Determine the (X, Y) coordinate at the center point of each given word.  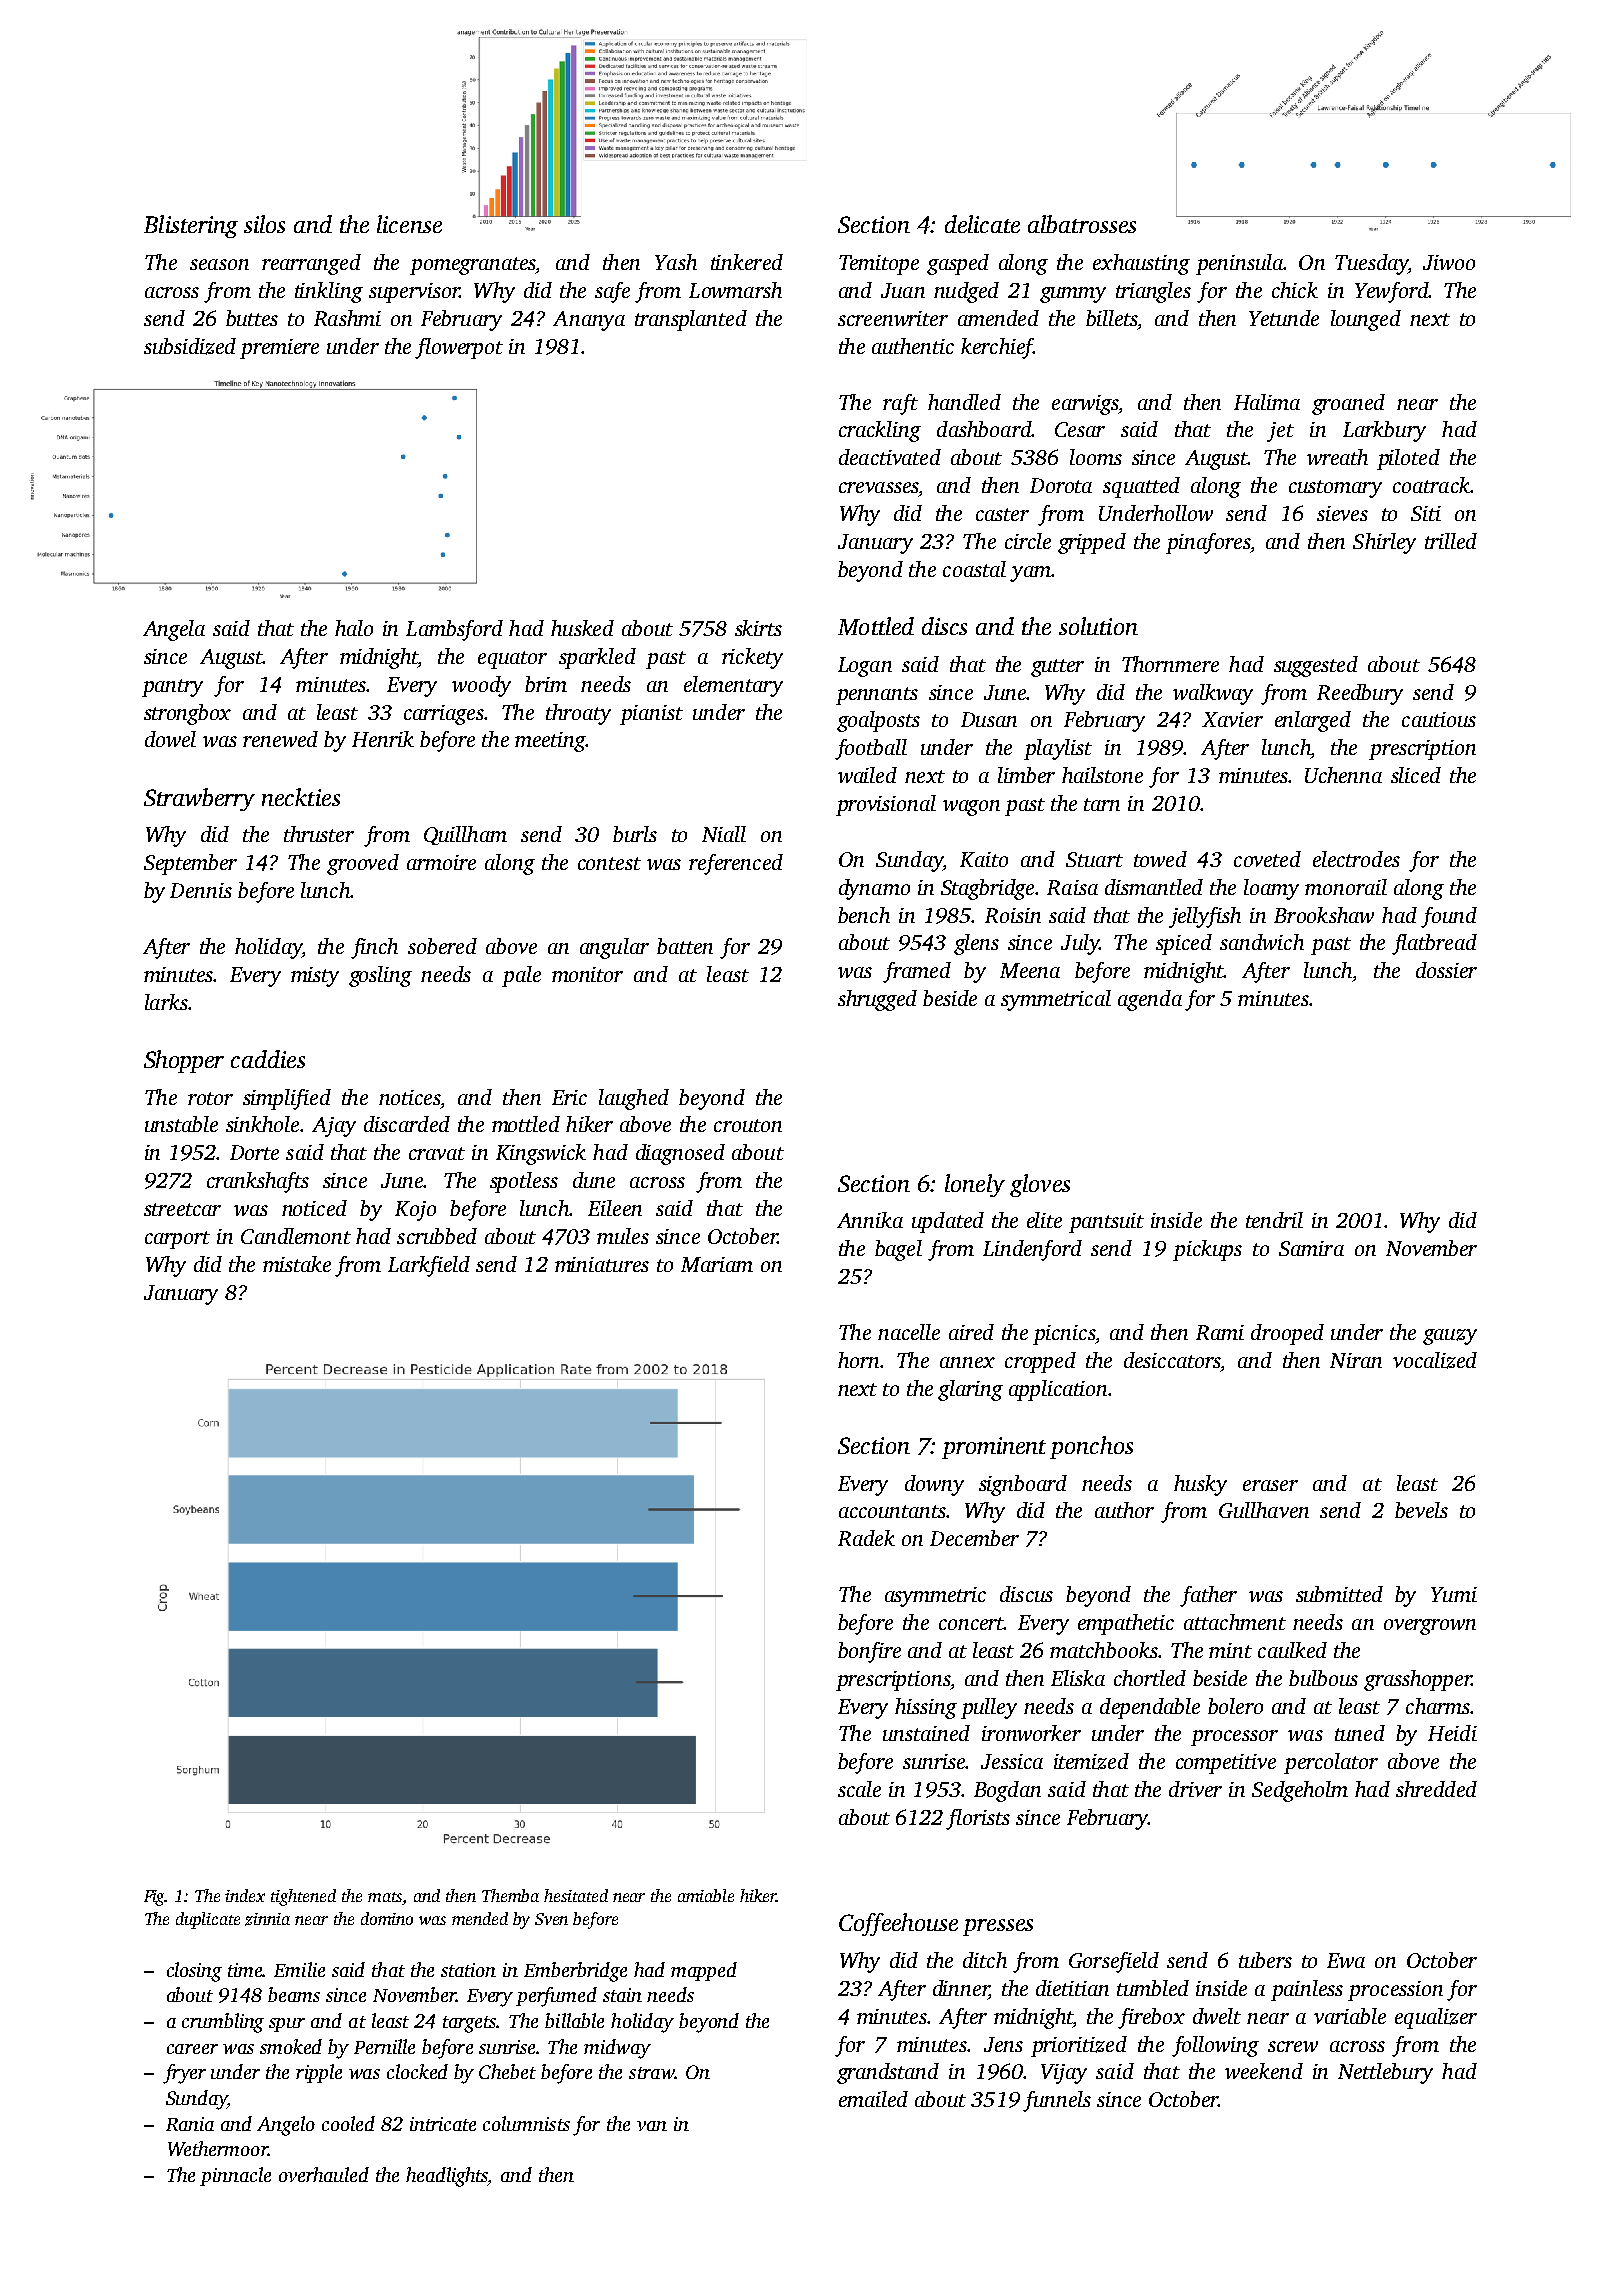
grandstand (888, 2073)
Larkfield (429, 1266)
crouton (748, 1125)
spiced (1184, 944)
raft (900, 404)
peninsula (1239, 264)
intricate (443, 2124)
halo (354, 628)
